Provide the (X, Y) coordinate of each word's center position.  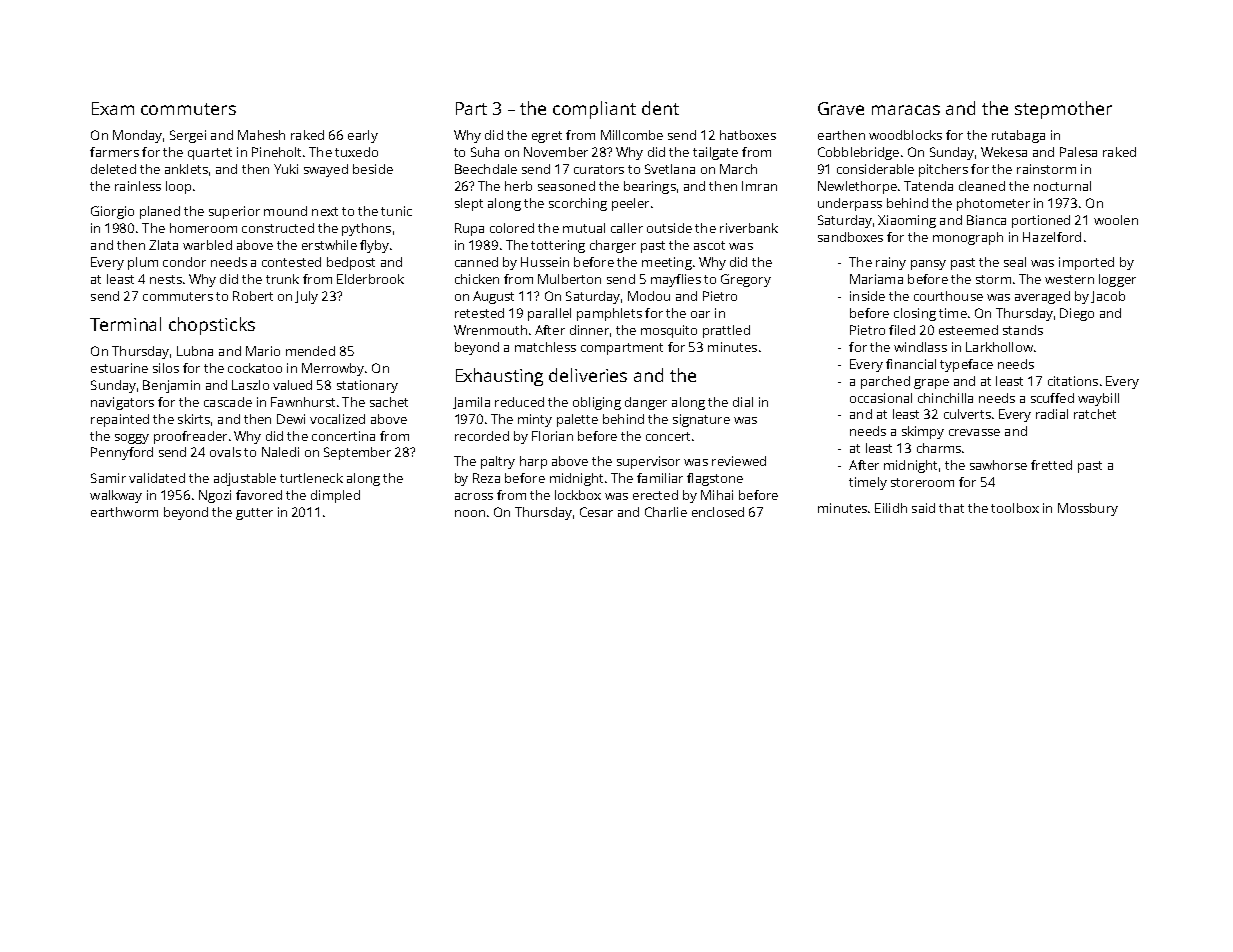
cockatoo (255, 368)
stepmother (1063, 110)
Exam (113, 108)
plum (143, 263)
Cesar (596, 512)
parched (885, 382)
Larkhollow (999, 347)
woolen (1116, 220)
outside (669, 228)
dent (660, 108)
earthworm (124, 512)
